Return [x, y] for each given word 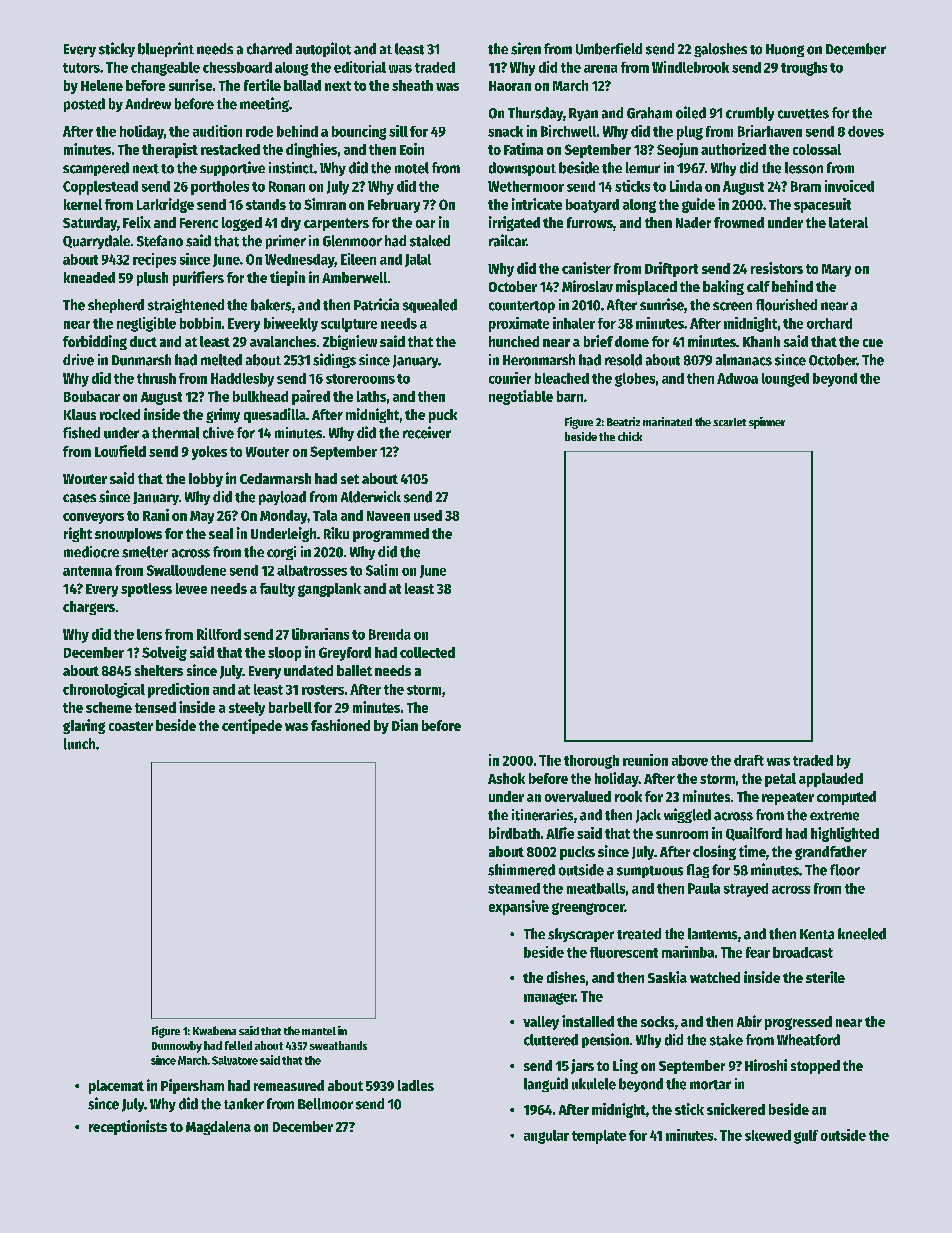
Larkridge [165, 205]
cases [79, 498]
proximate [519, 324]
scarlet [729, 422]
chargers [89, 608]
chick [630, 436]
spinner [767, 423]
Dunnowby [177, 1047]
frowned [739, 222]
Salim [382, 570]
